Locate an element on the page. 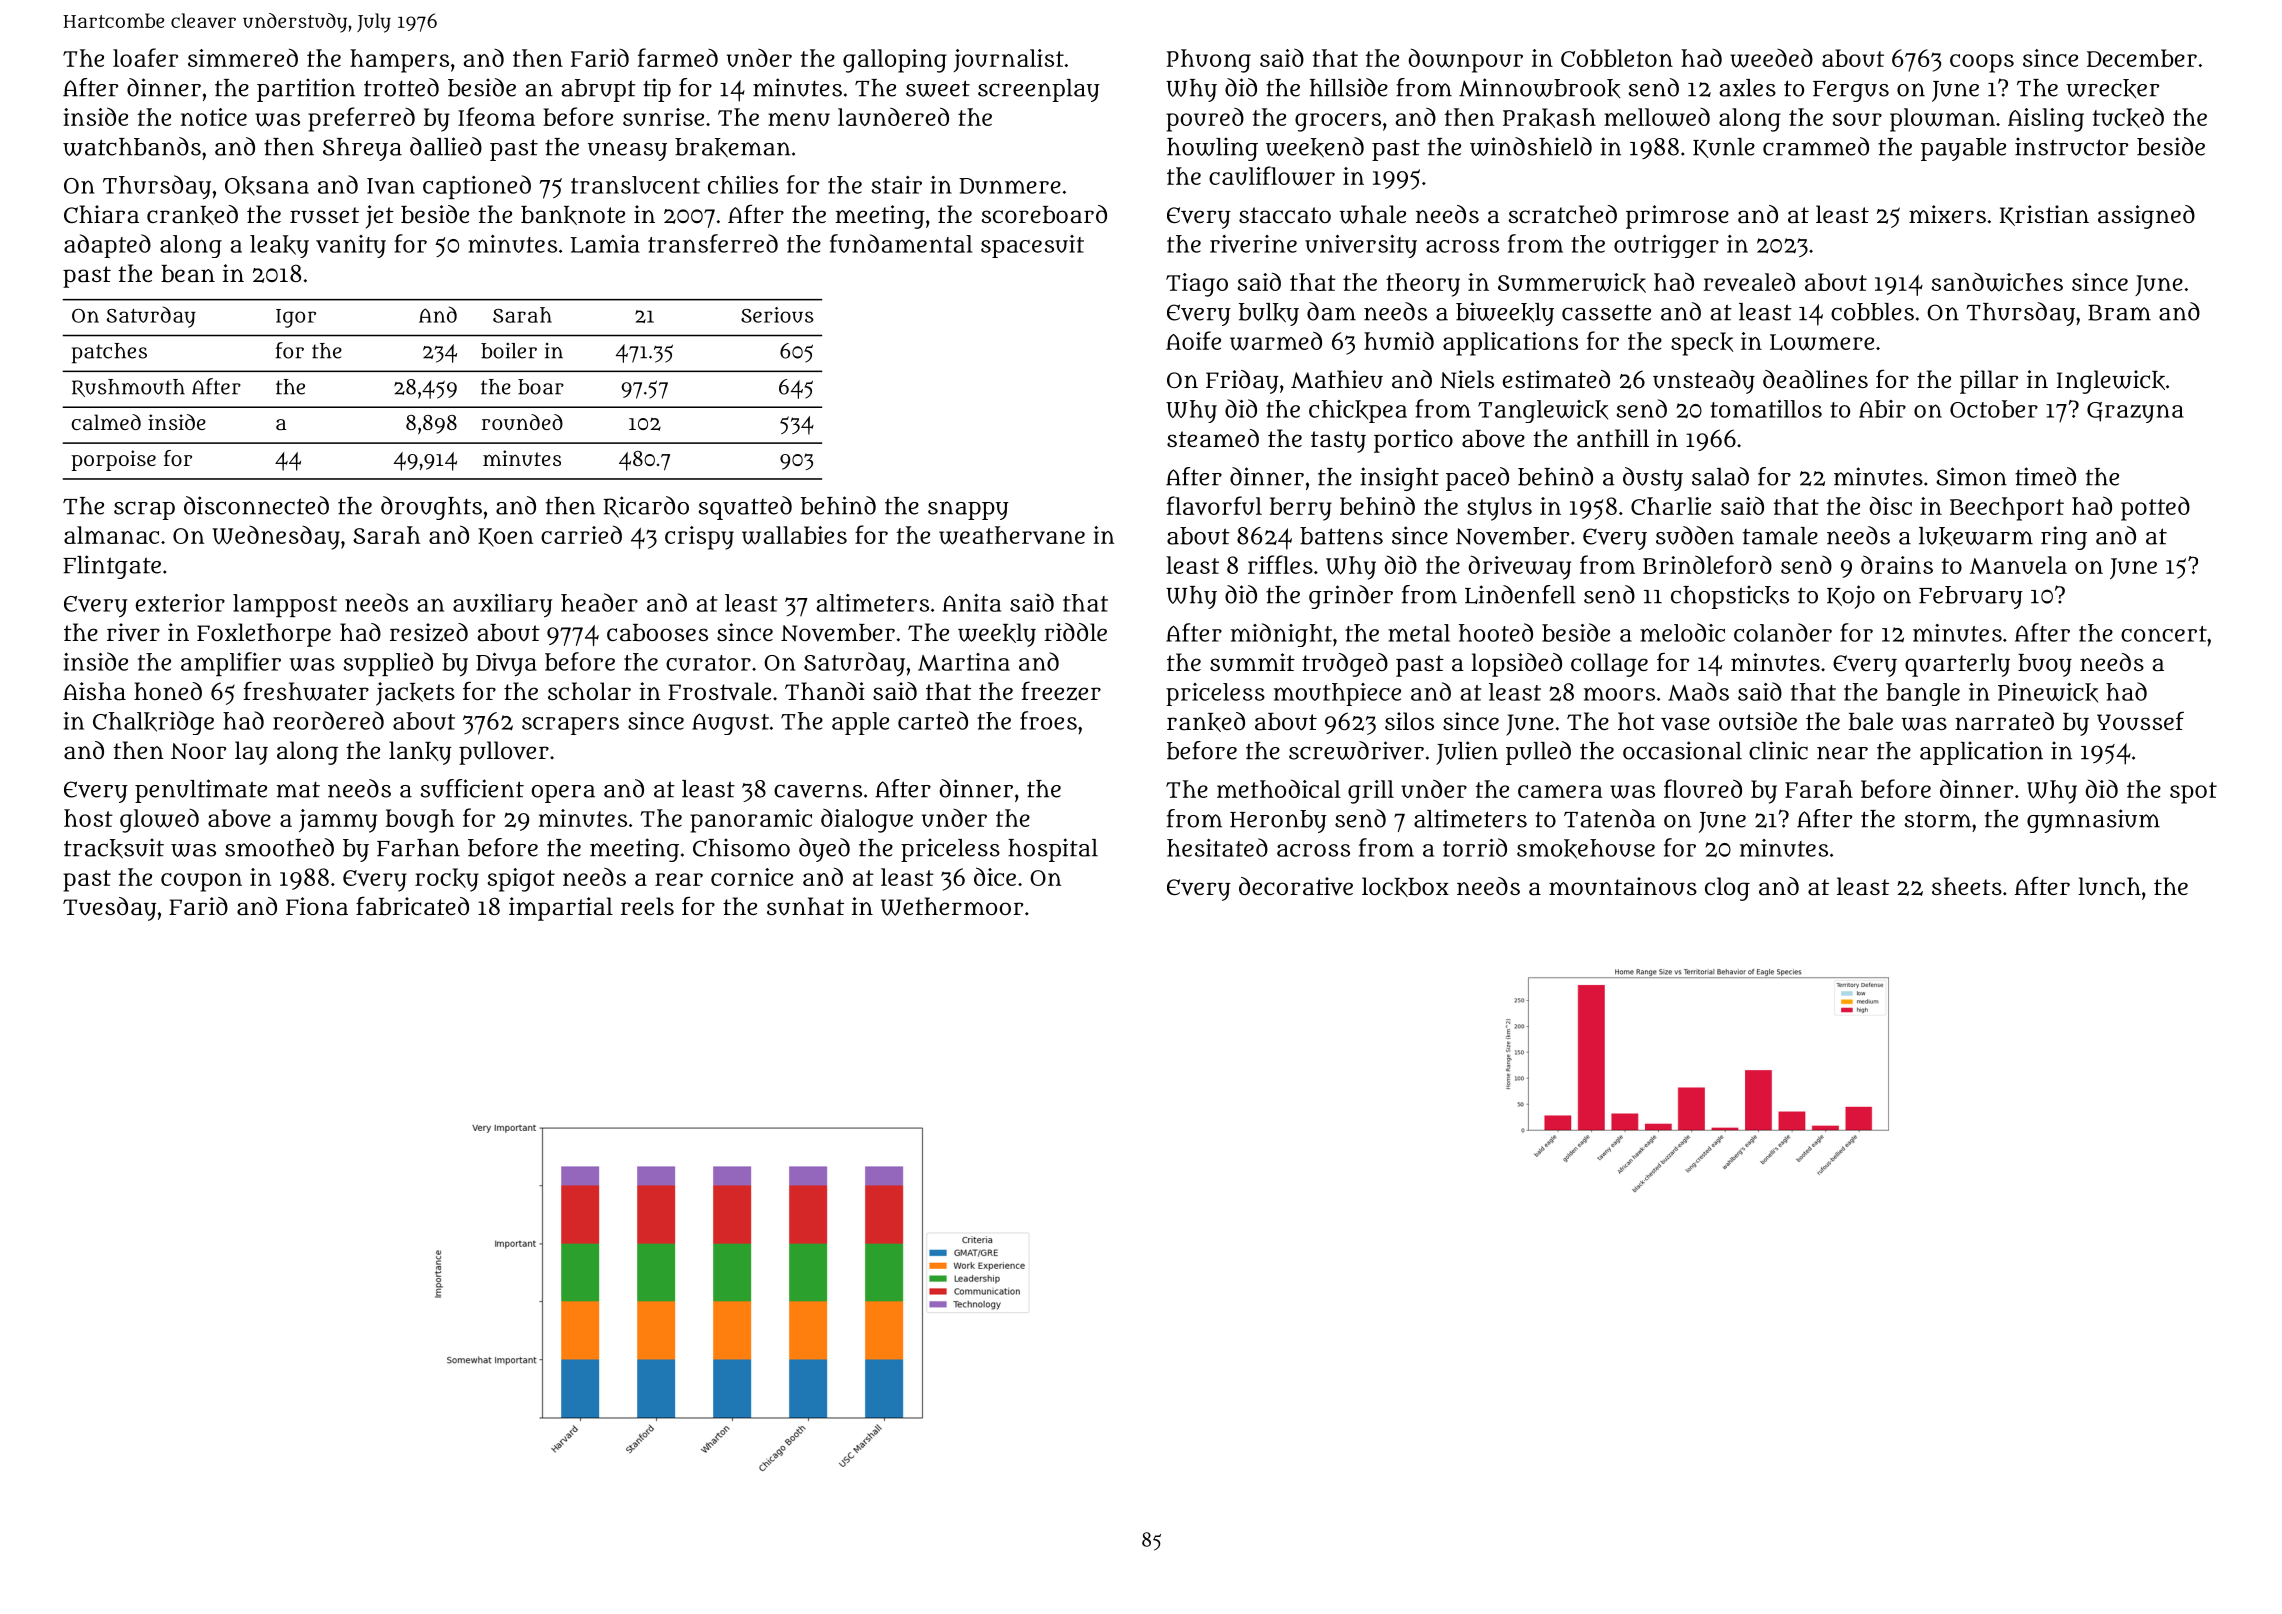 The image size is (2282, 1614). hampers is located at coordinates (399, 61).
